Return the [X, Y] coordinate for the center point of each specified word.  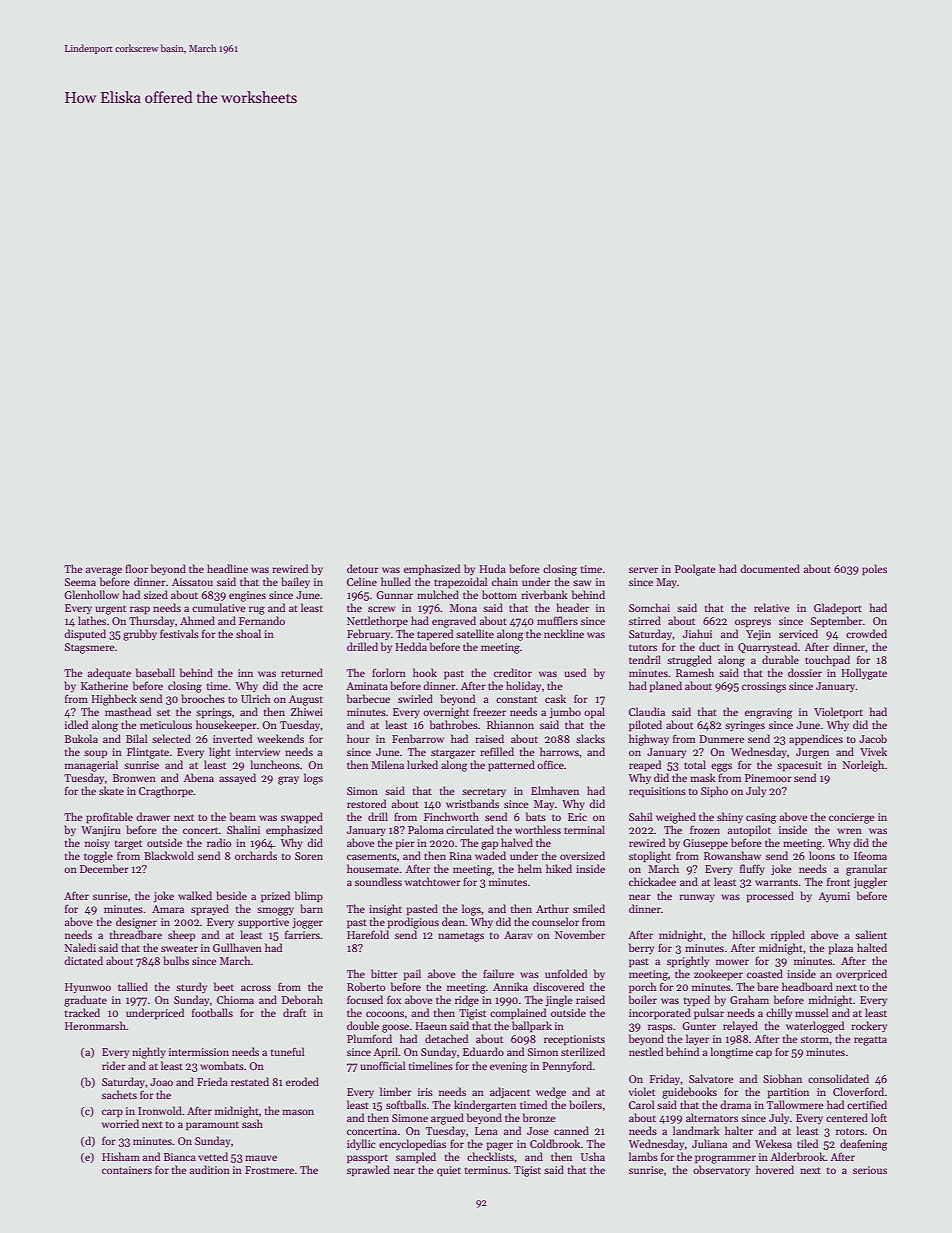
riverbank [544, 594]
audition [210, 1169]
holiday [523, 686]
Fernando [262, 620]
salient [871, 934]
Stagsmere [90, 648]
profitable [109, 818]
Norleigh [863, 766]
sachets [119, 1094]
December [104, 868]
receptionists [574, 1040]
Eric [577, 817]
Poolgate [695, 570]
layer [697, 1039]
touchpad [827, 661]
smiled [589, 908]
